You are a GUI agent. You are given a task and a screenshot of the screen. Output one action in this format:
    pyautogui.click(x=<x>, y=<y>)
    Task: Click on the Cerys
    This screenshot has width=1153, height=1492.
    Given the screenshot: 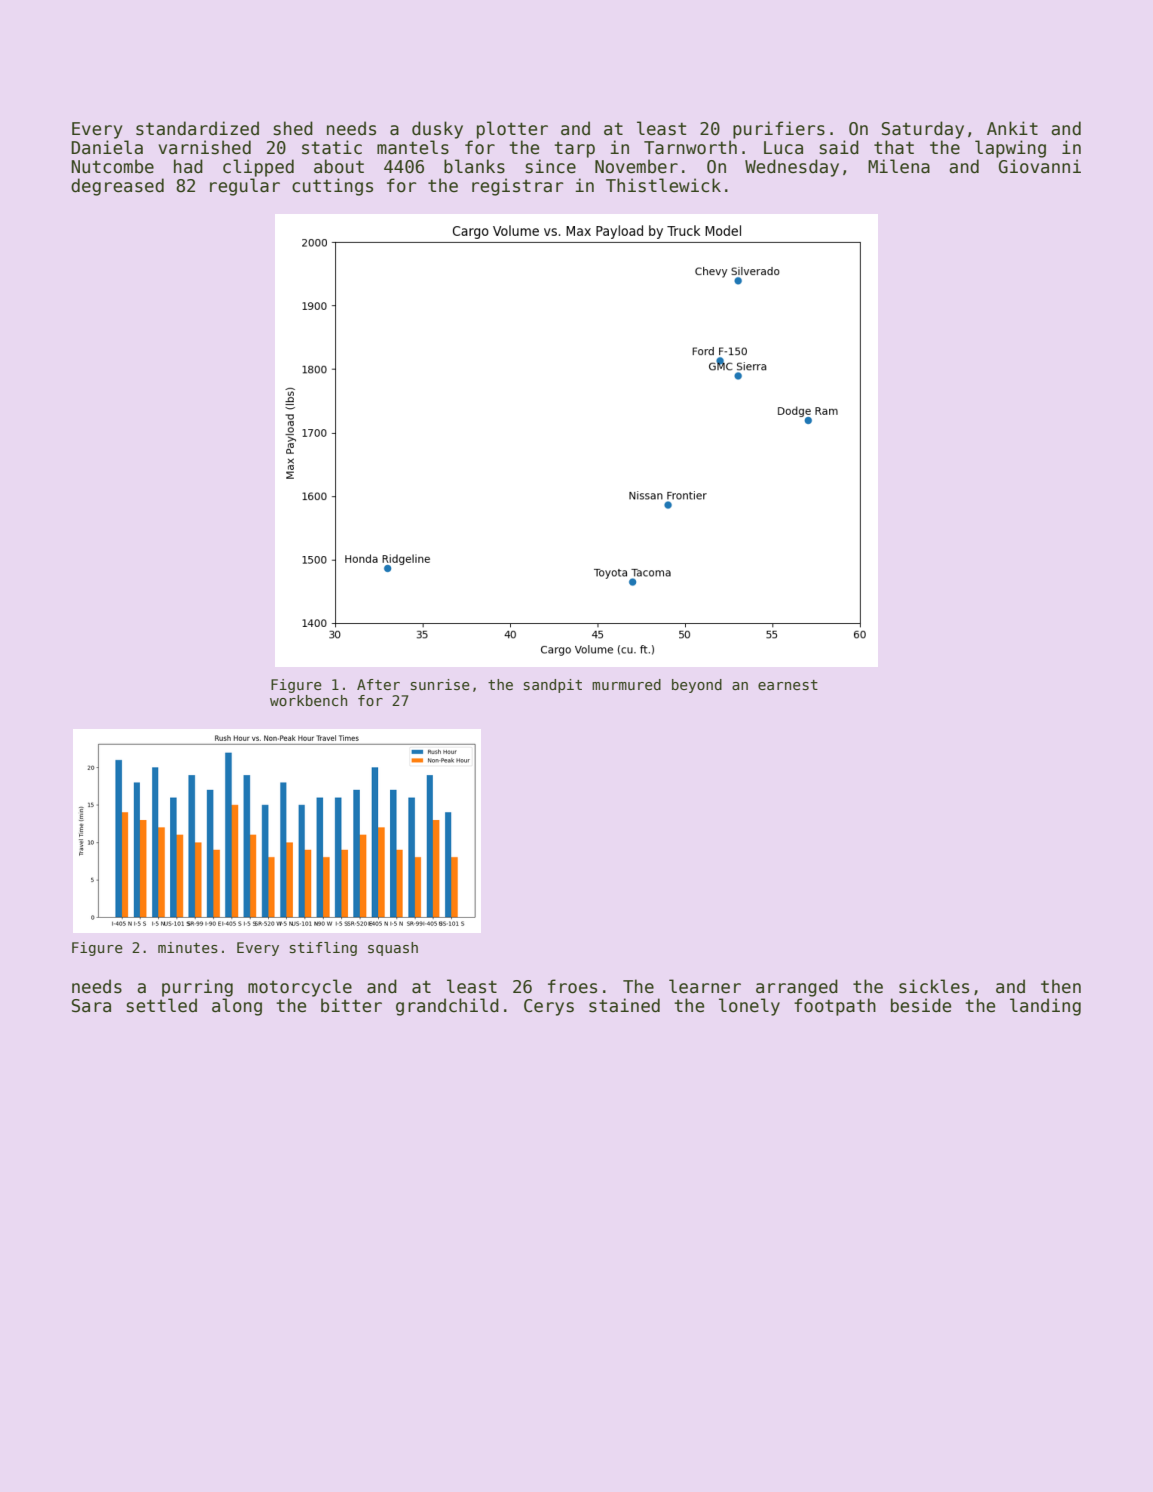 What is the action you would take?
    pyautogui.click(x=549, y=1007)
